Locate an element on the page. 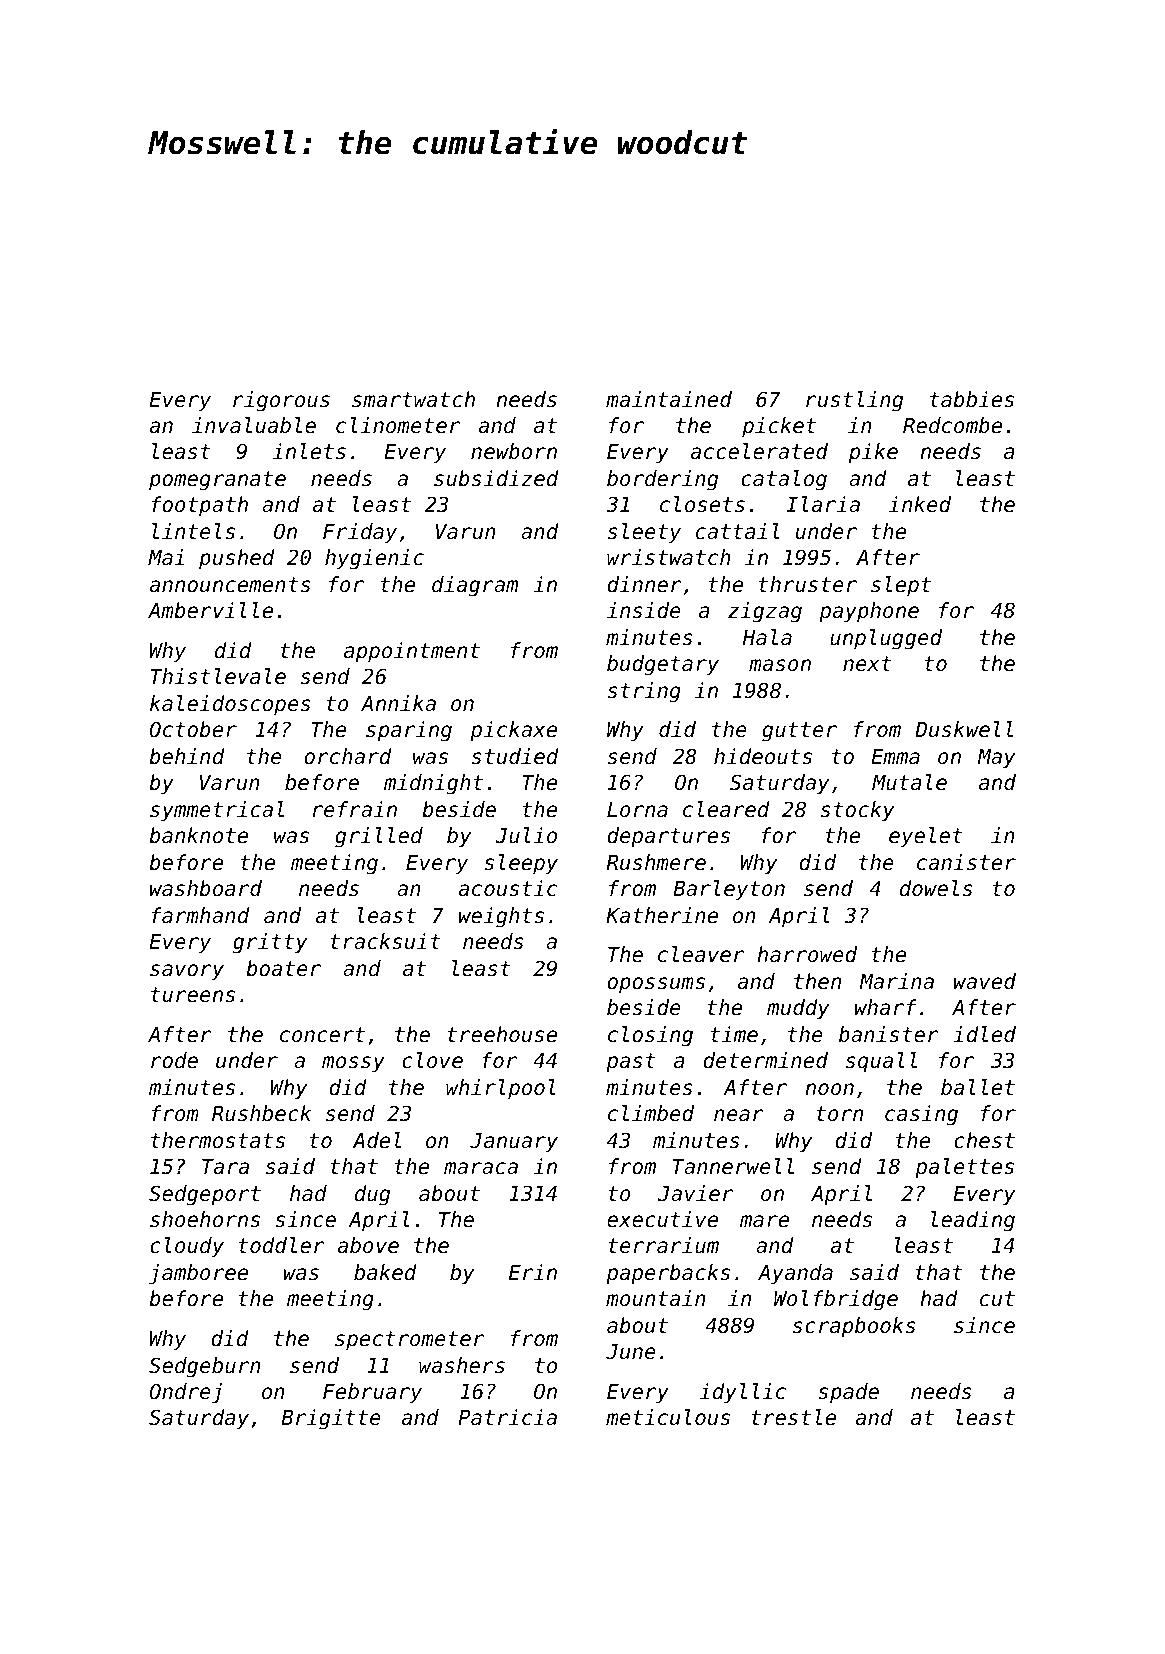 The height and width of the image is (1654, 1165). tureens is located at coordinates (193, 995).
